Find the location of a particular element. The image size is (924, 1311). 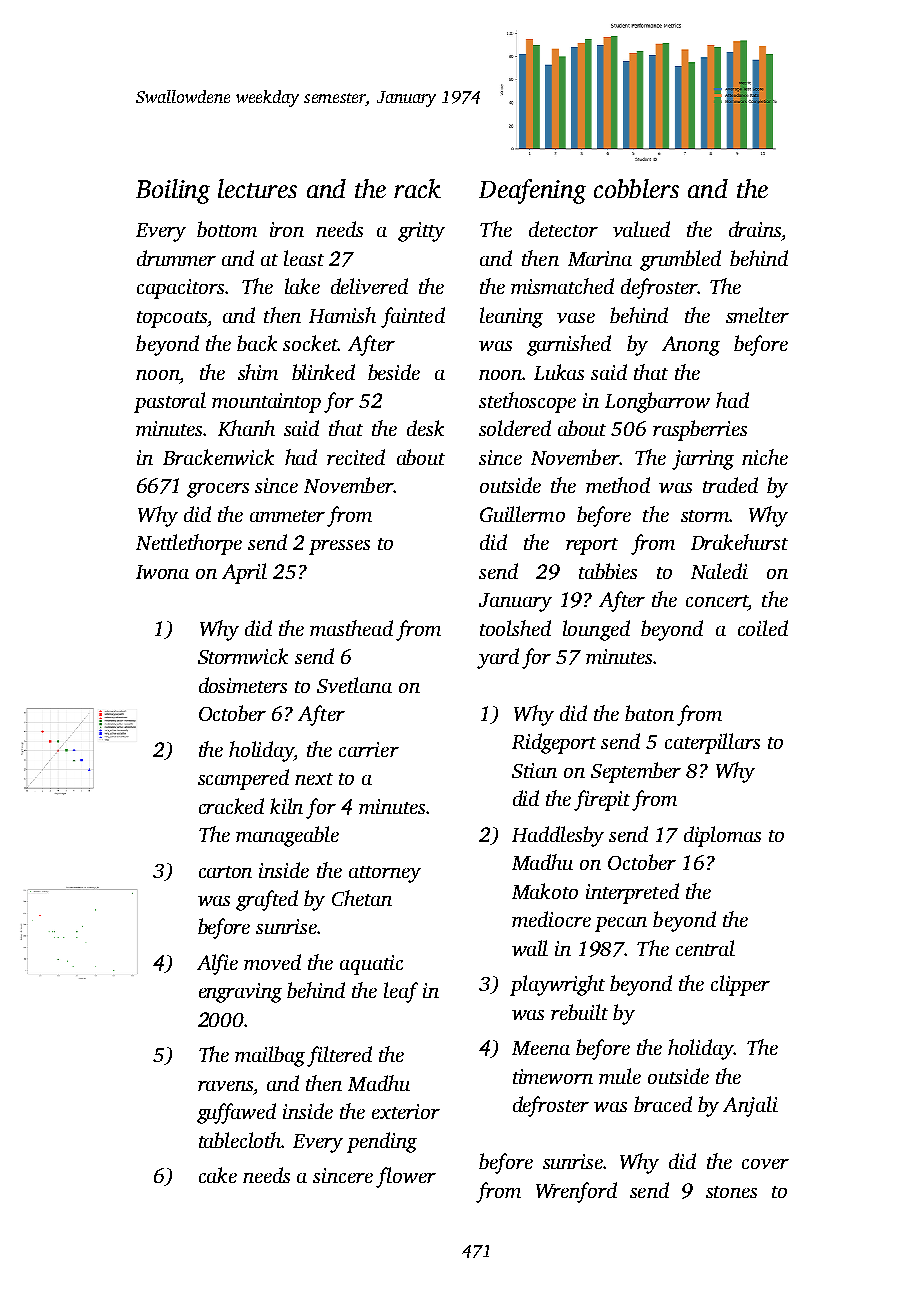

shim is located at coordinates (258, 372).
